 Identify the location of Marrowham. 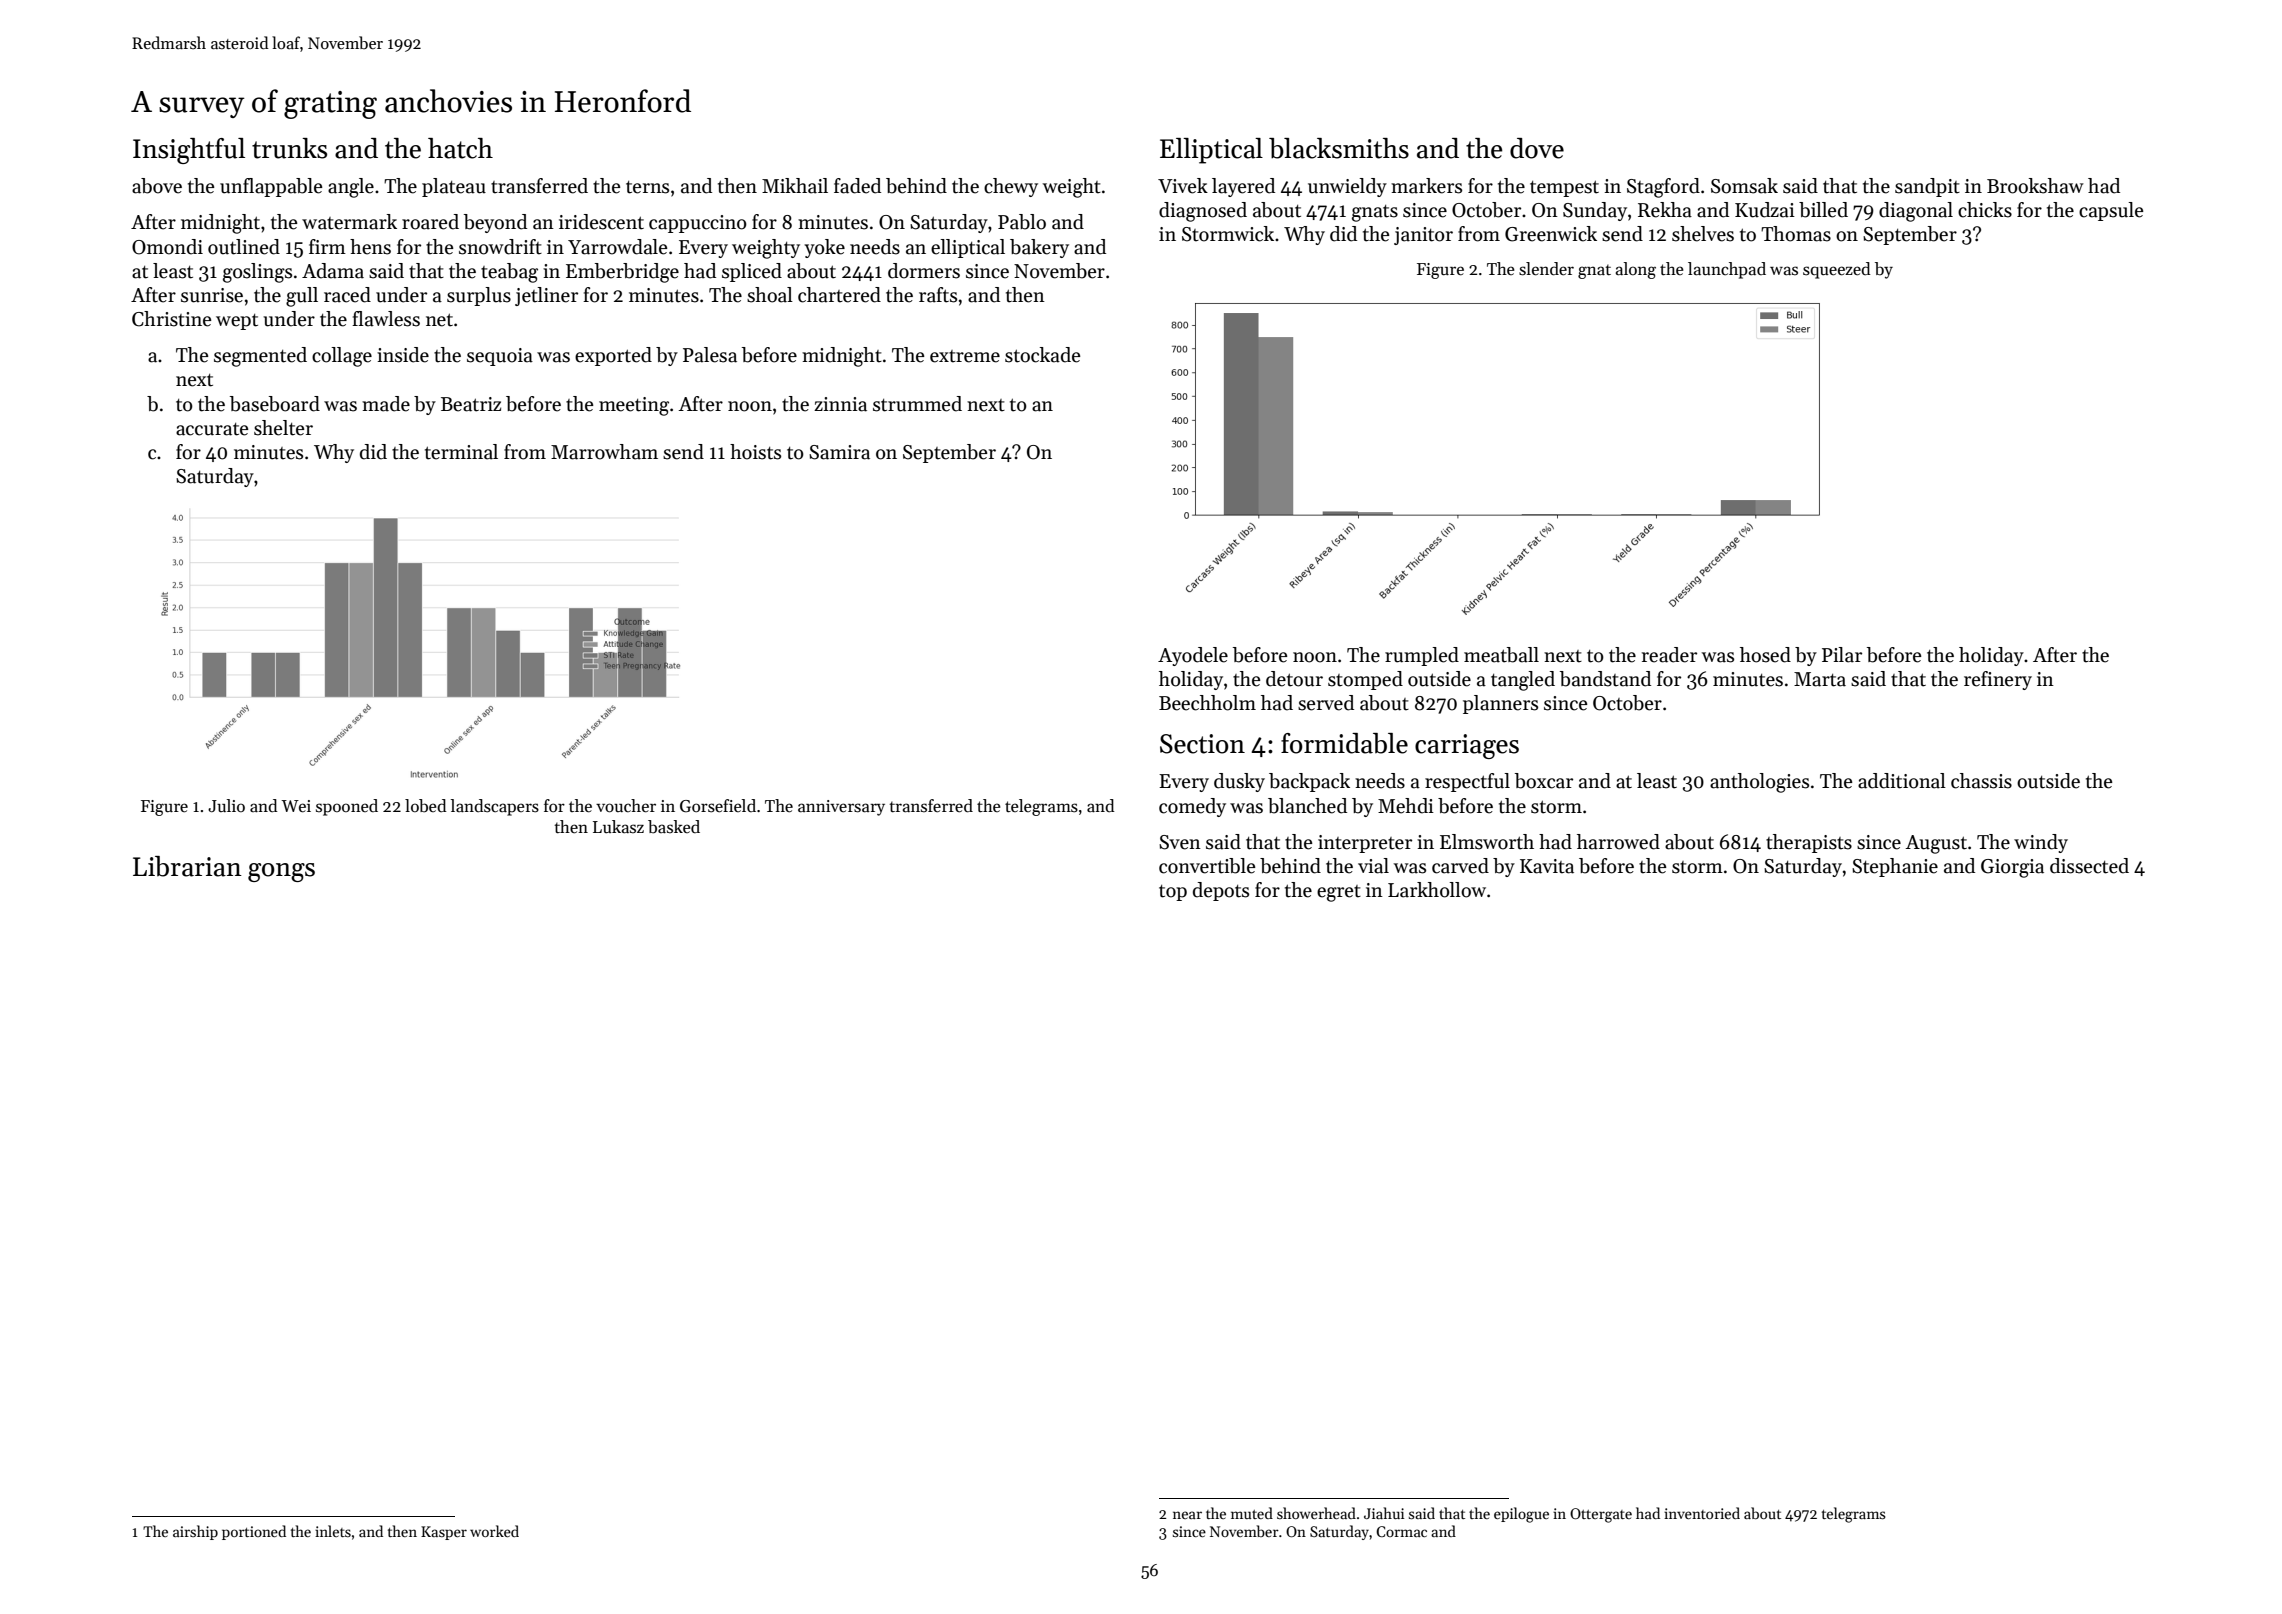
(604, 452).
